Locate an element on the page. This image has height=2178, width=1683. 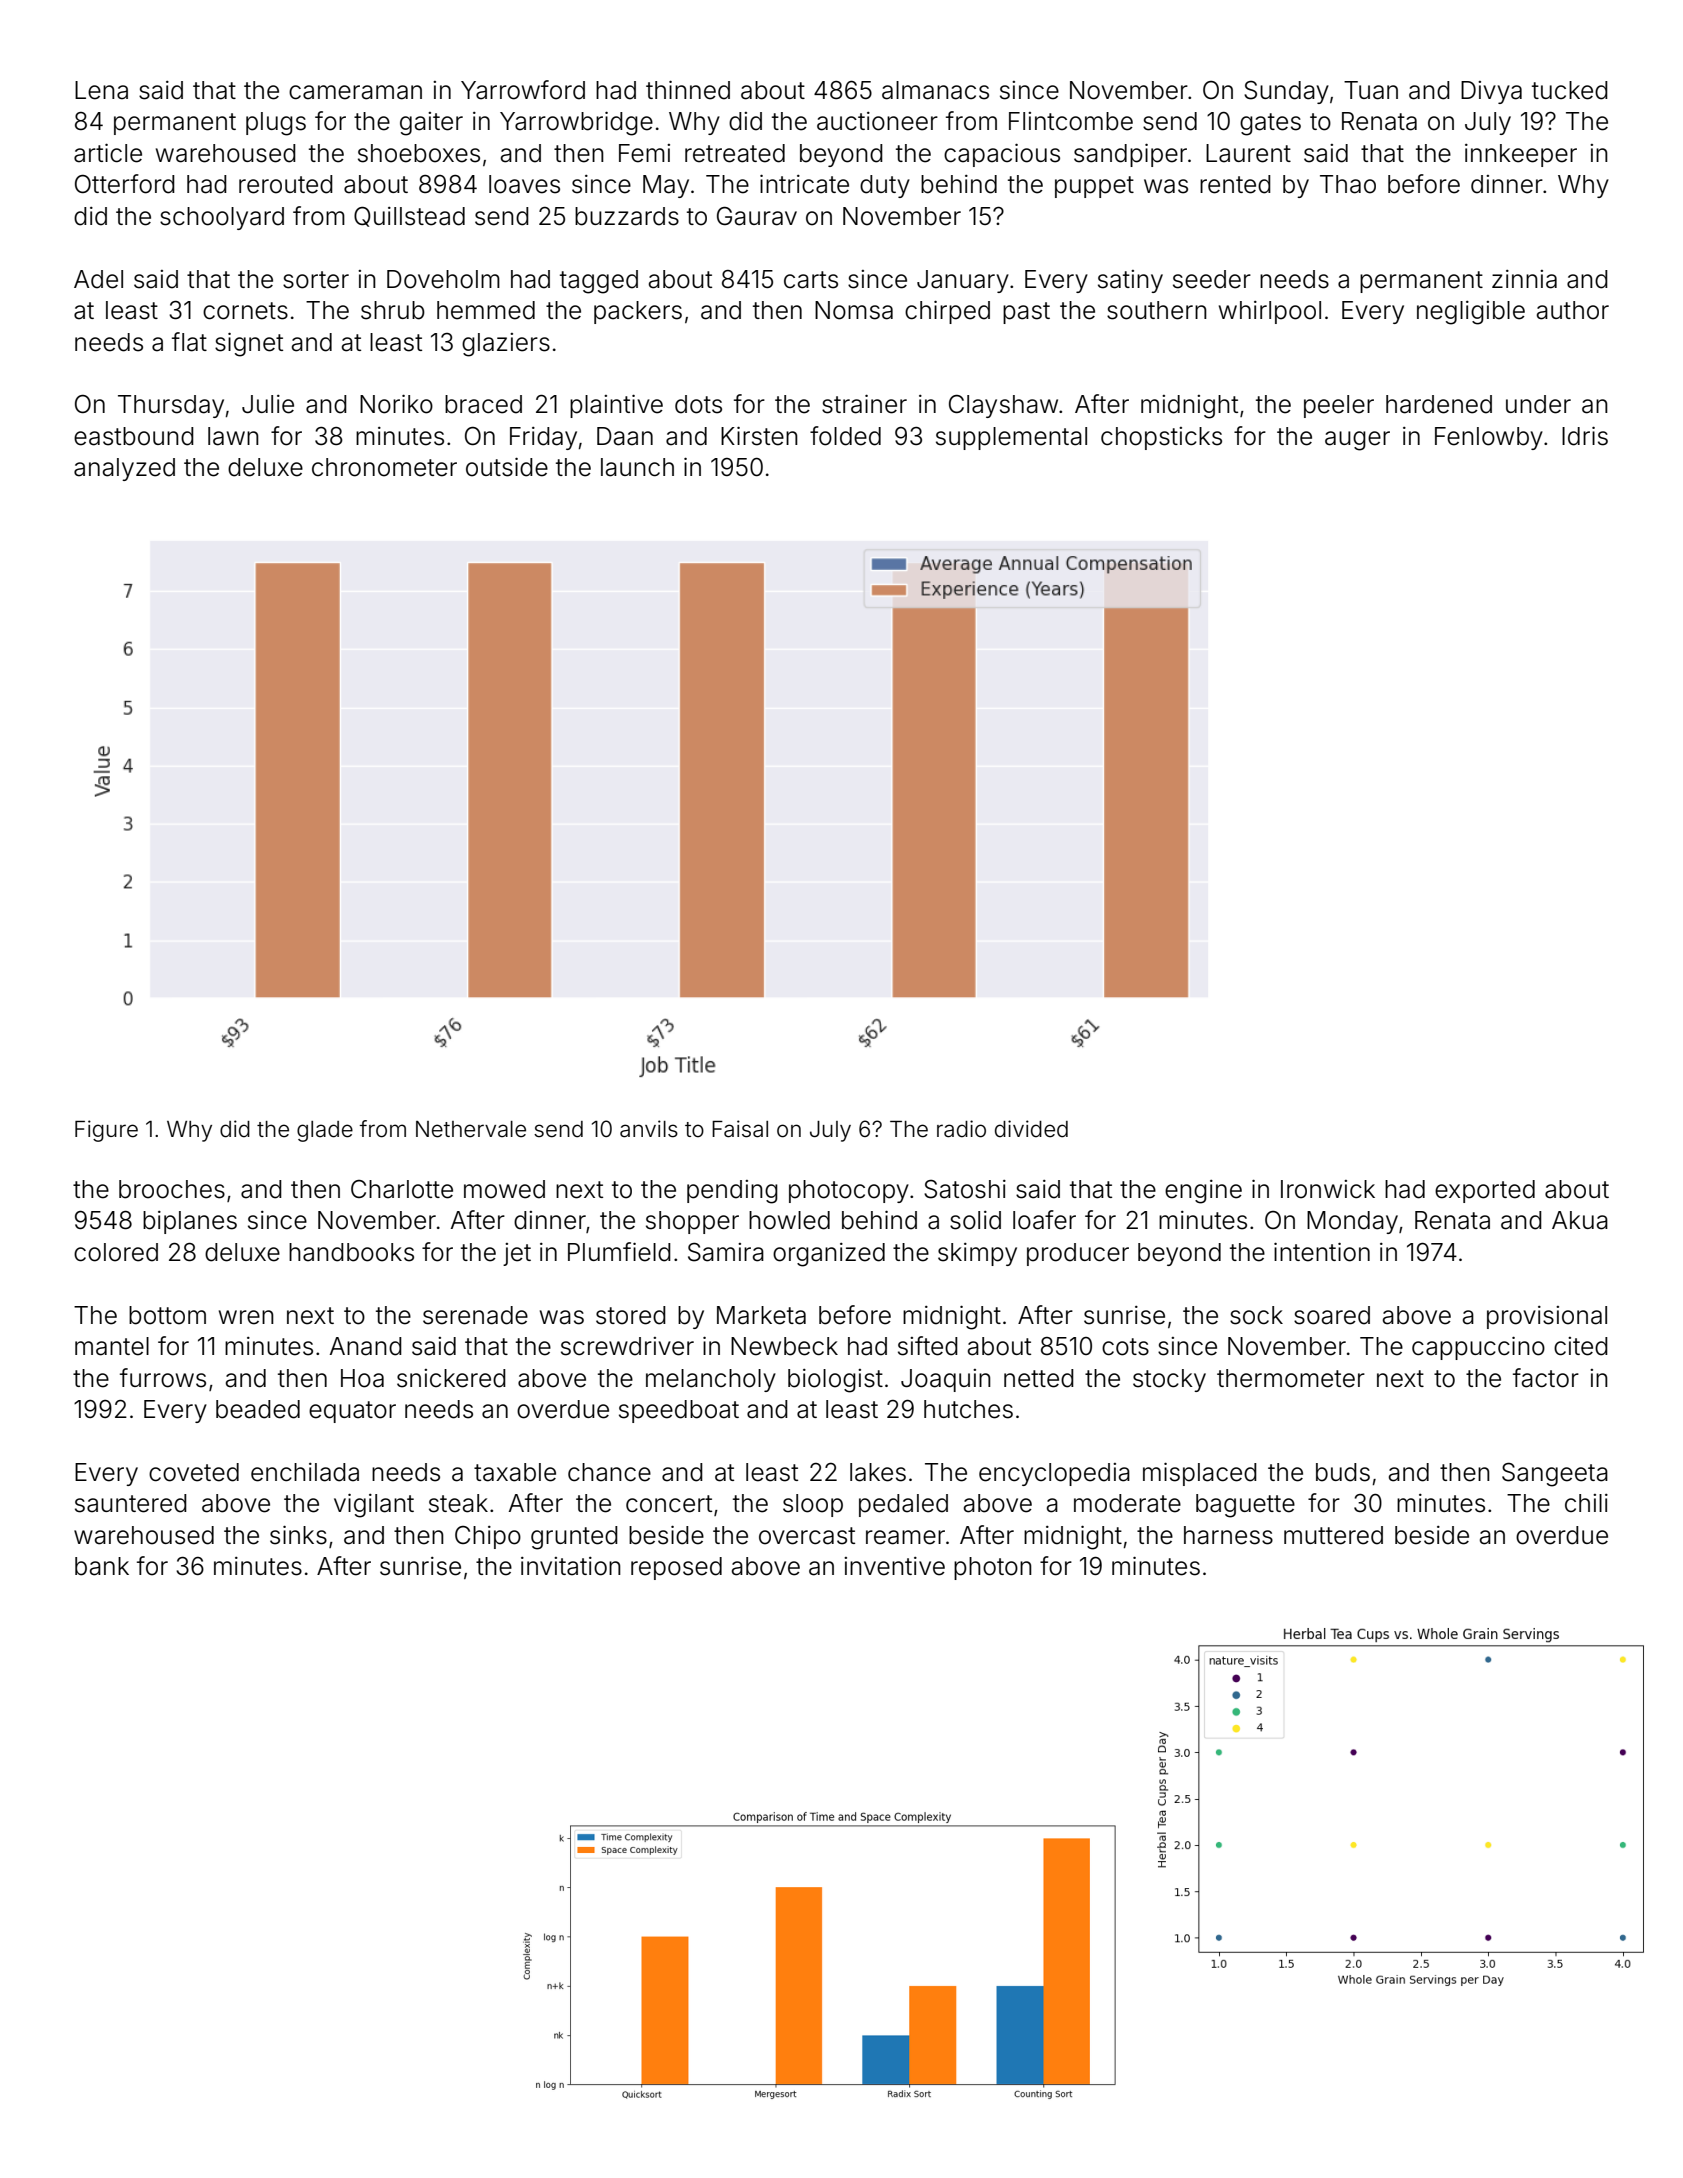
strainer is located at coordinates (864, 404).
